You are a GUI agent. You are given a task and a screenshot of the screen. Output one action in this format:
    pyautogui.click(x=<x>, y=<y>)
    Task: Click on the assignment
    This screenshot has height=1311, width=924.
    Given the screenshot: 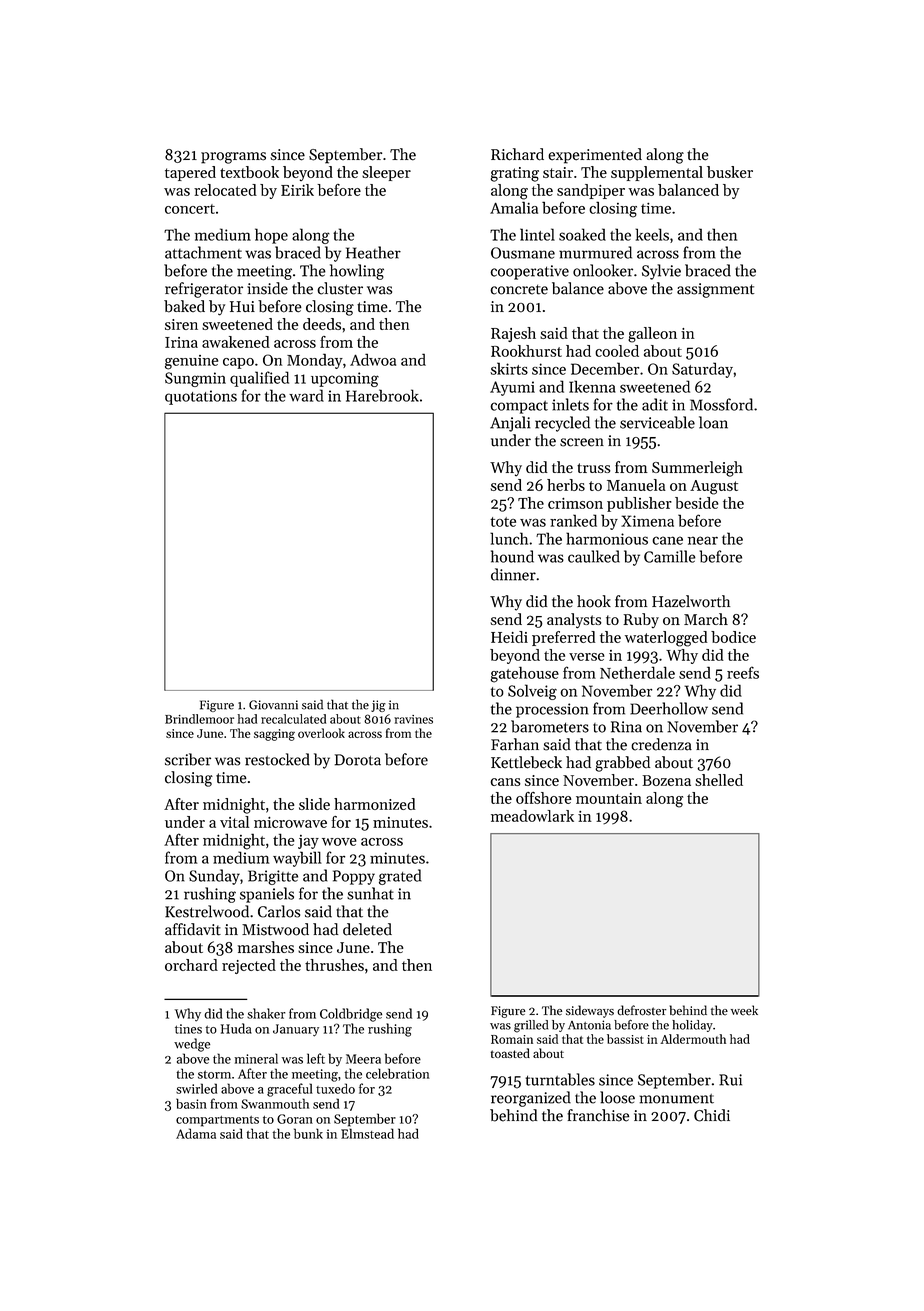 What is the action you would take?
    pyautogui.click(x=715, y=290)
